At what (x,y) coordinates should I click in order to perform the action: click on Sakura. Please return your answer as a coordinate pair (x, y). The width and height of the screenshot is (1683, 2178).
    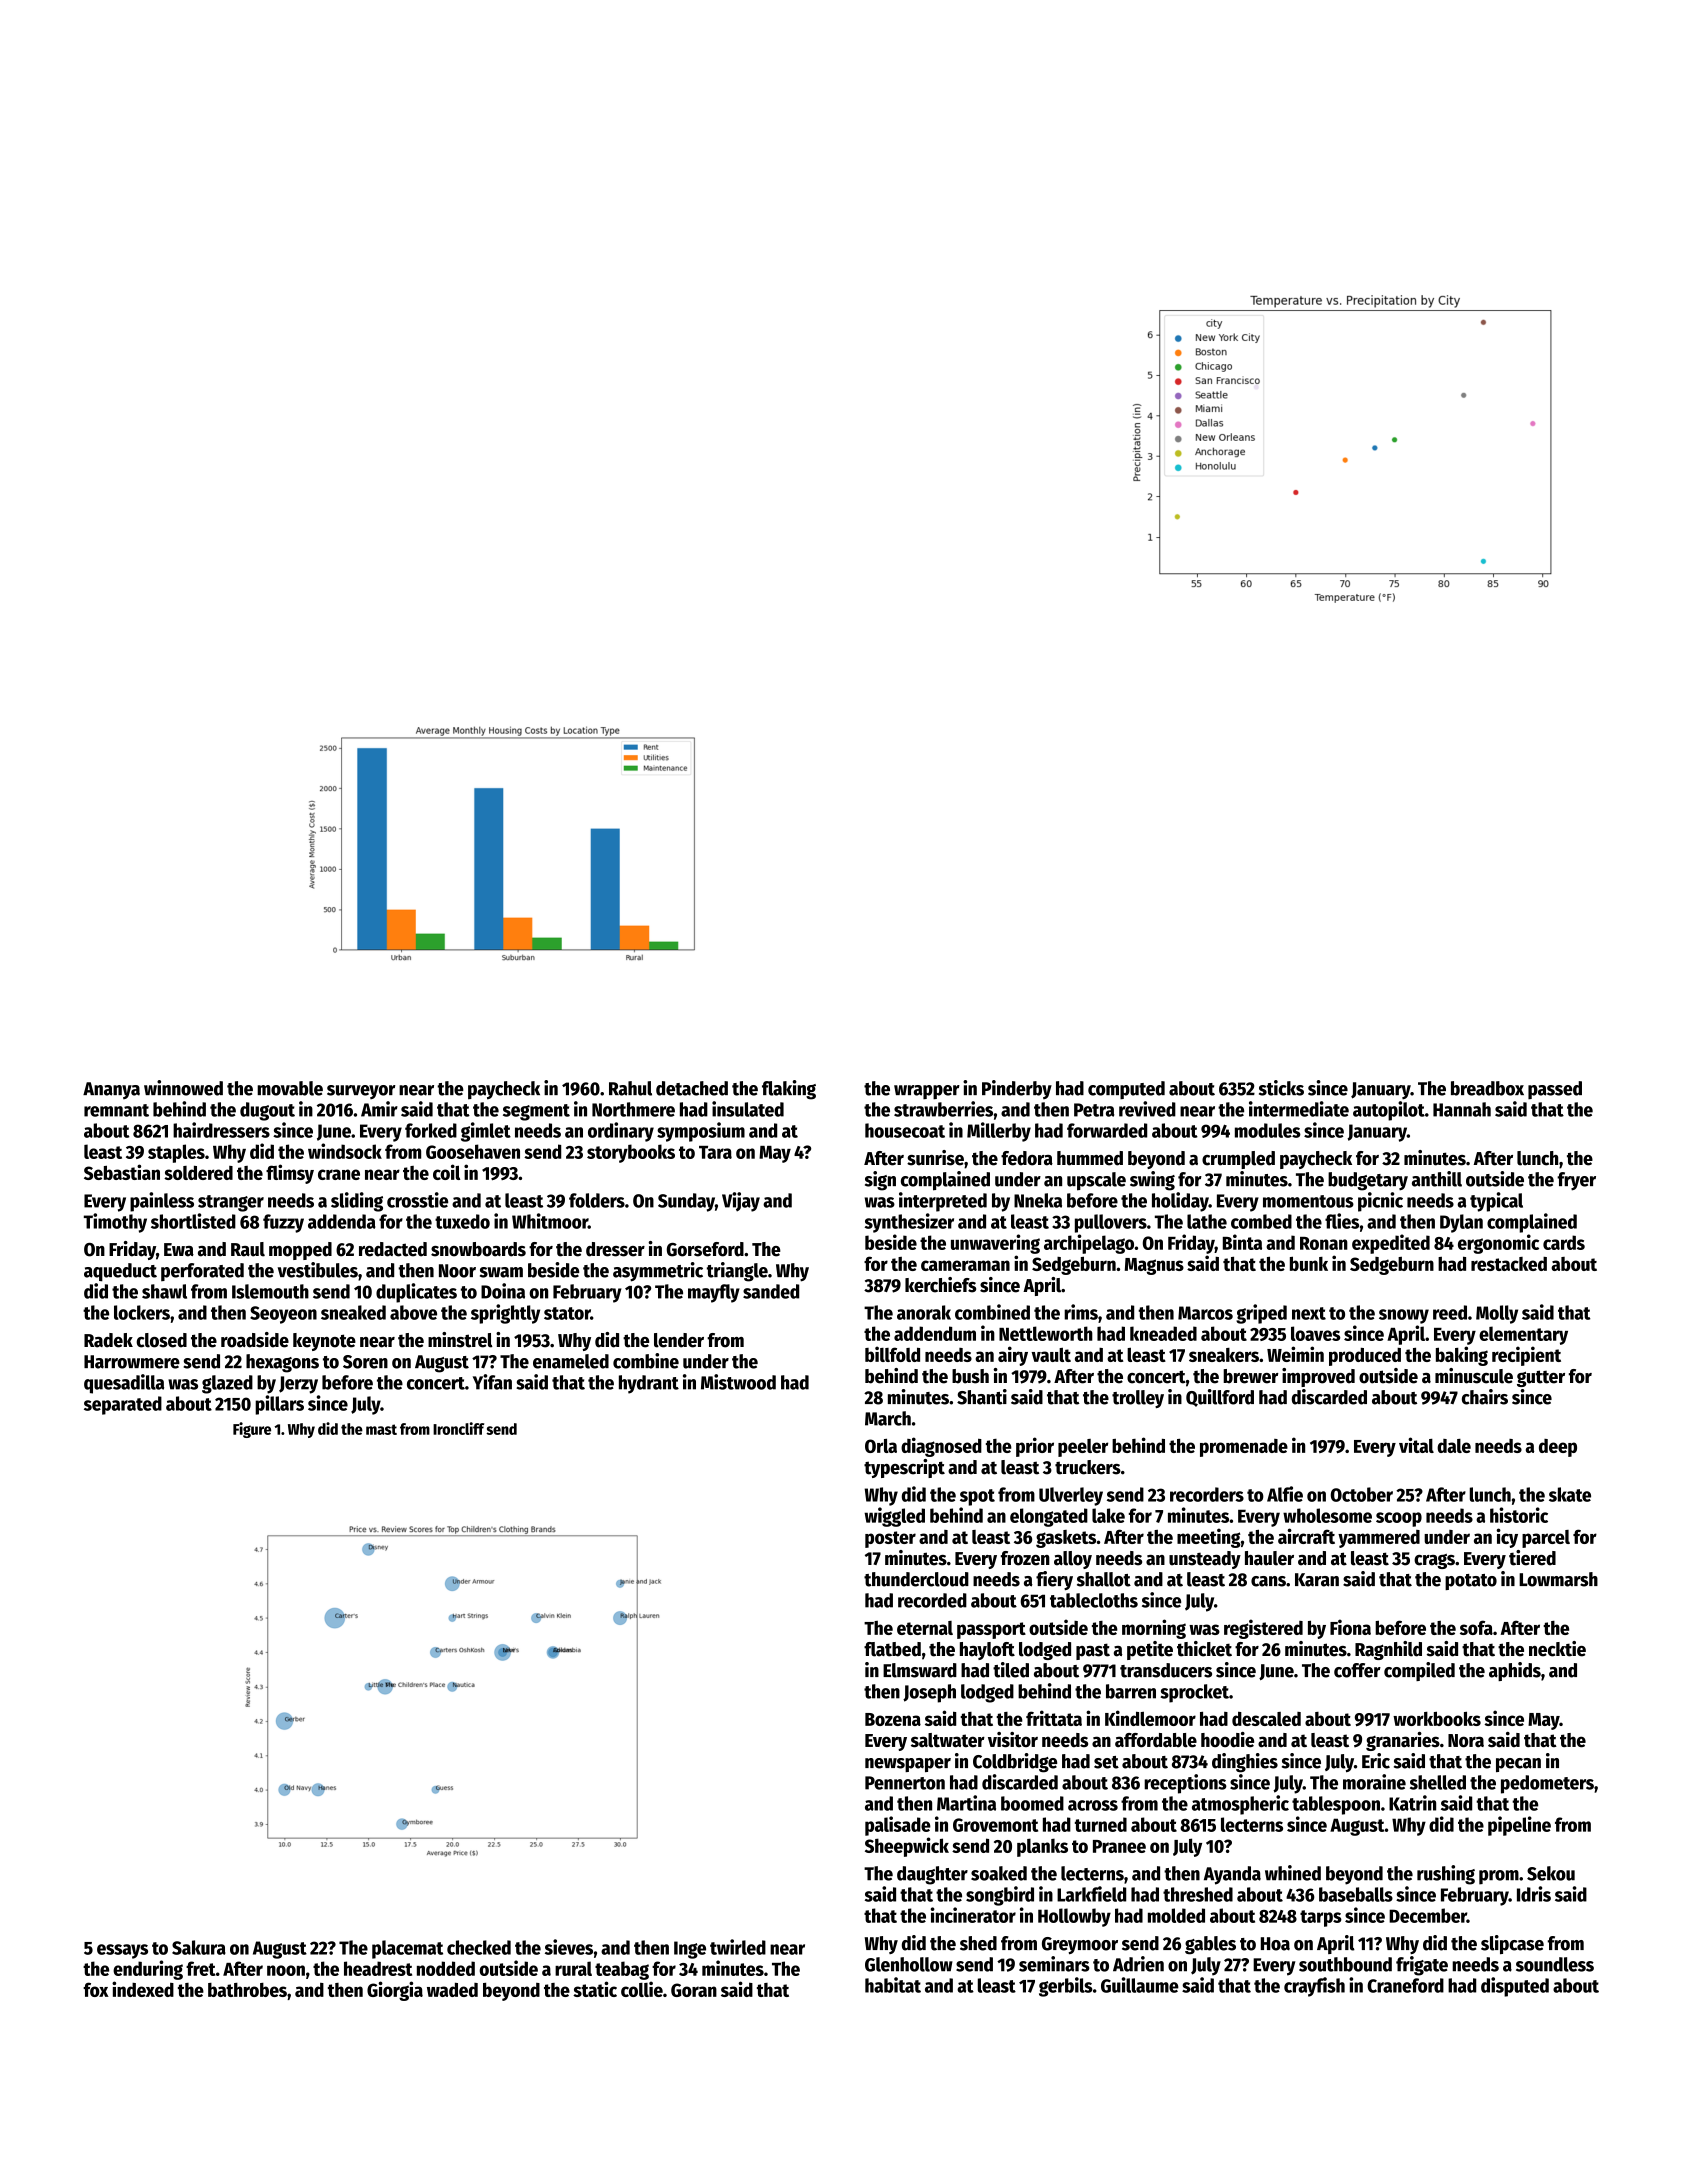
    Looking at the image, I should click on (199, 1947).
